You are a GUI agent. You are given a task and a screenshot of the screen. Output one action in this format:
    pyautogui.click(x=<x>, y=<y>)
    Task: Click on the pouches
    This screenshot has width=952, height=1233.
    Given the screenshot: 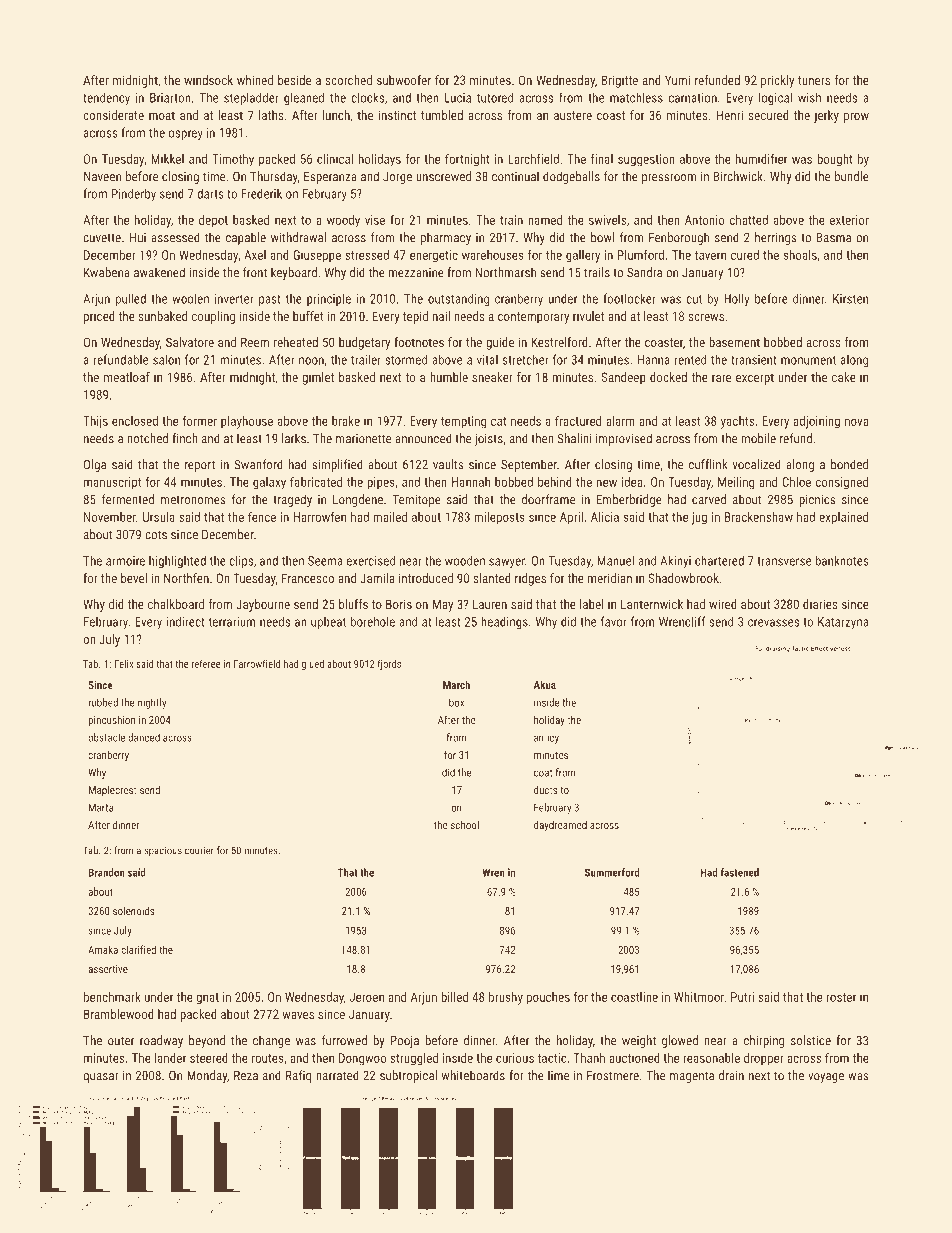 What is the action you would take?
    pyautogui.click(x=548, y=998)
